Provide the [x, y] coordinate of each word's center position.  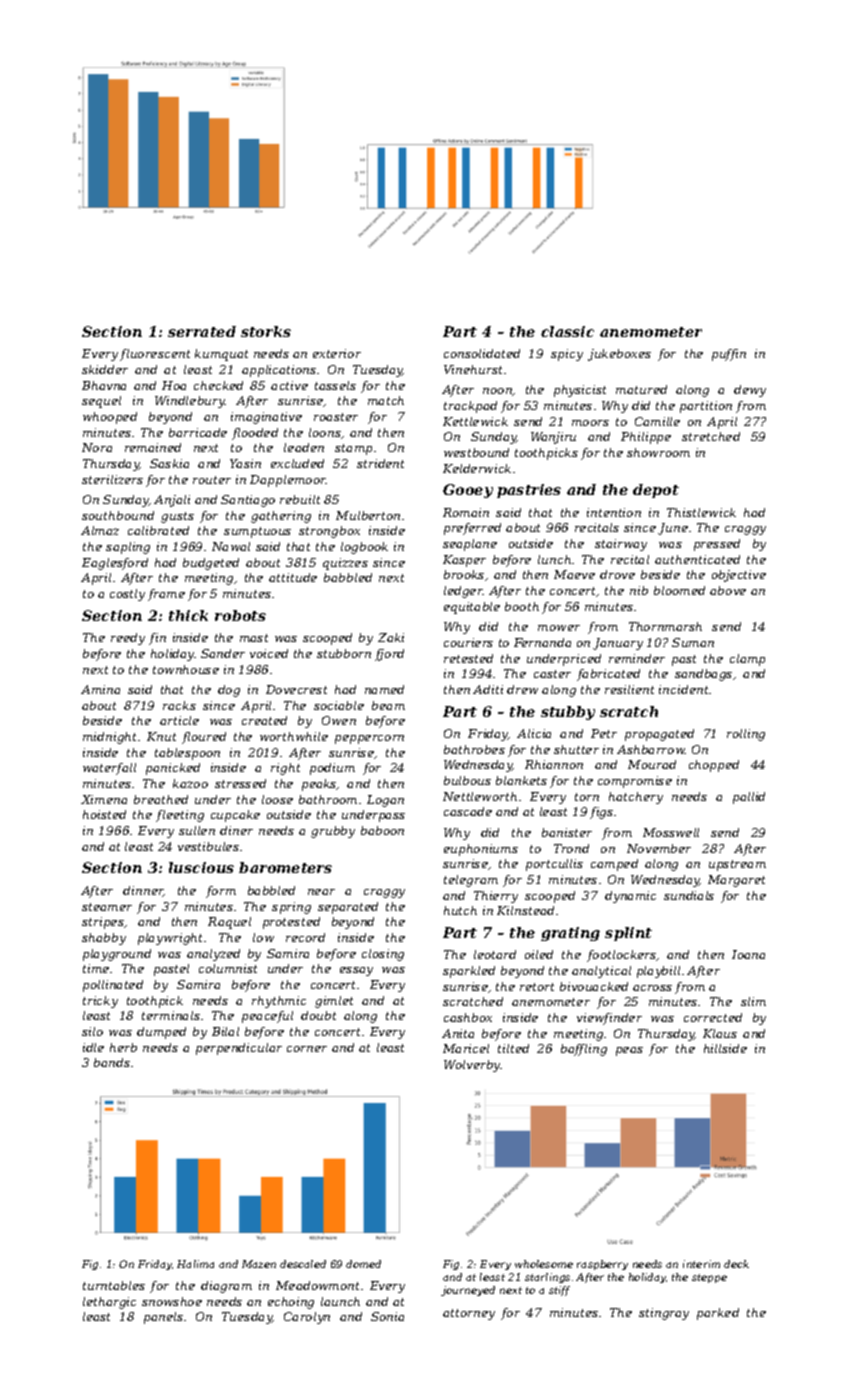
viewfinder [609, 1019]
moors [590, 423]
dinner [143, 891]
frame [166, 595]
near [321, 892]
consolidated [482, 353]
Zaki [391, 637]
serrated [202, 331]
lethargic [109, 1303]
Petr [604, 733]
